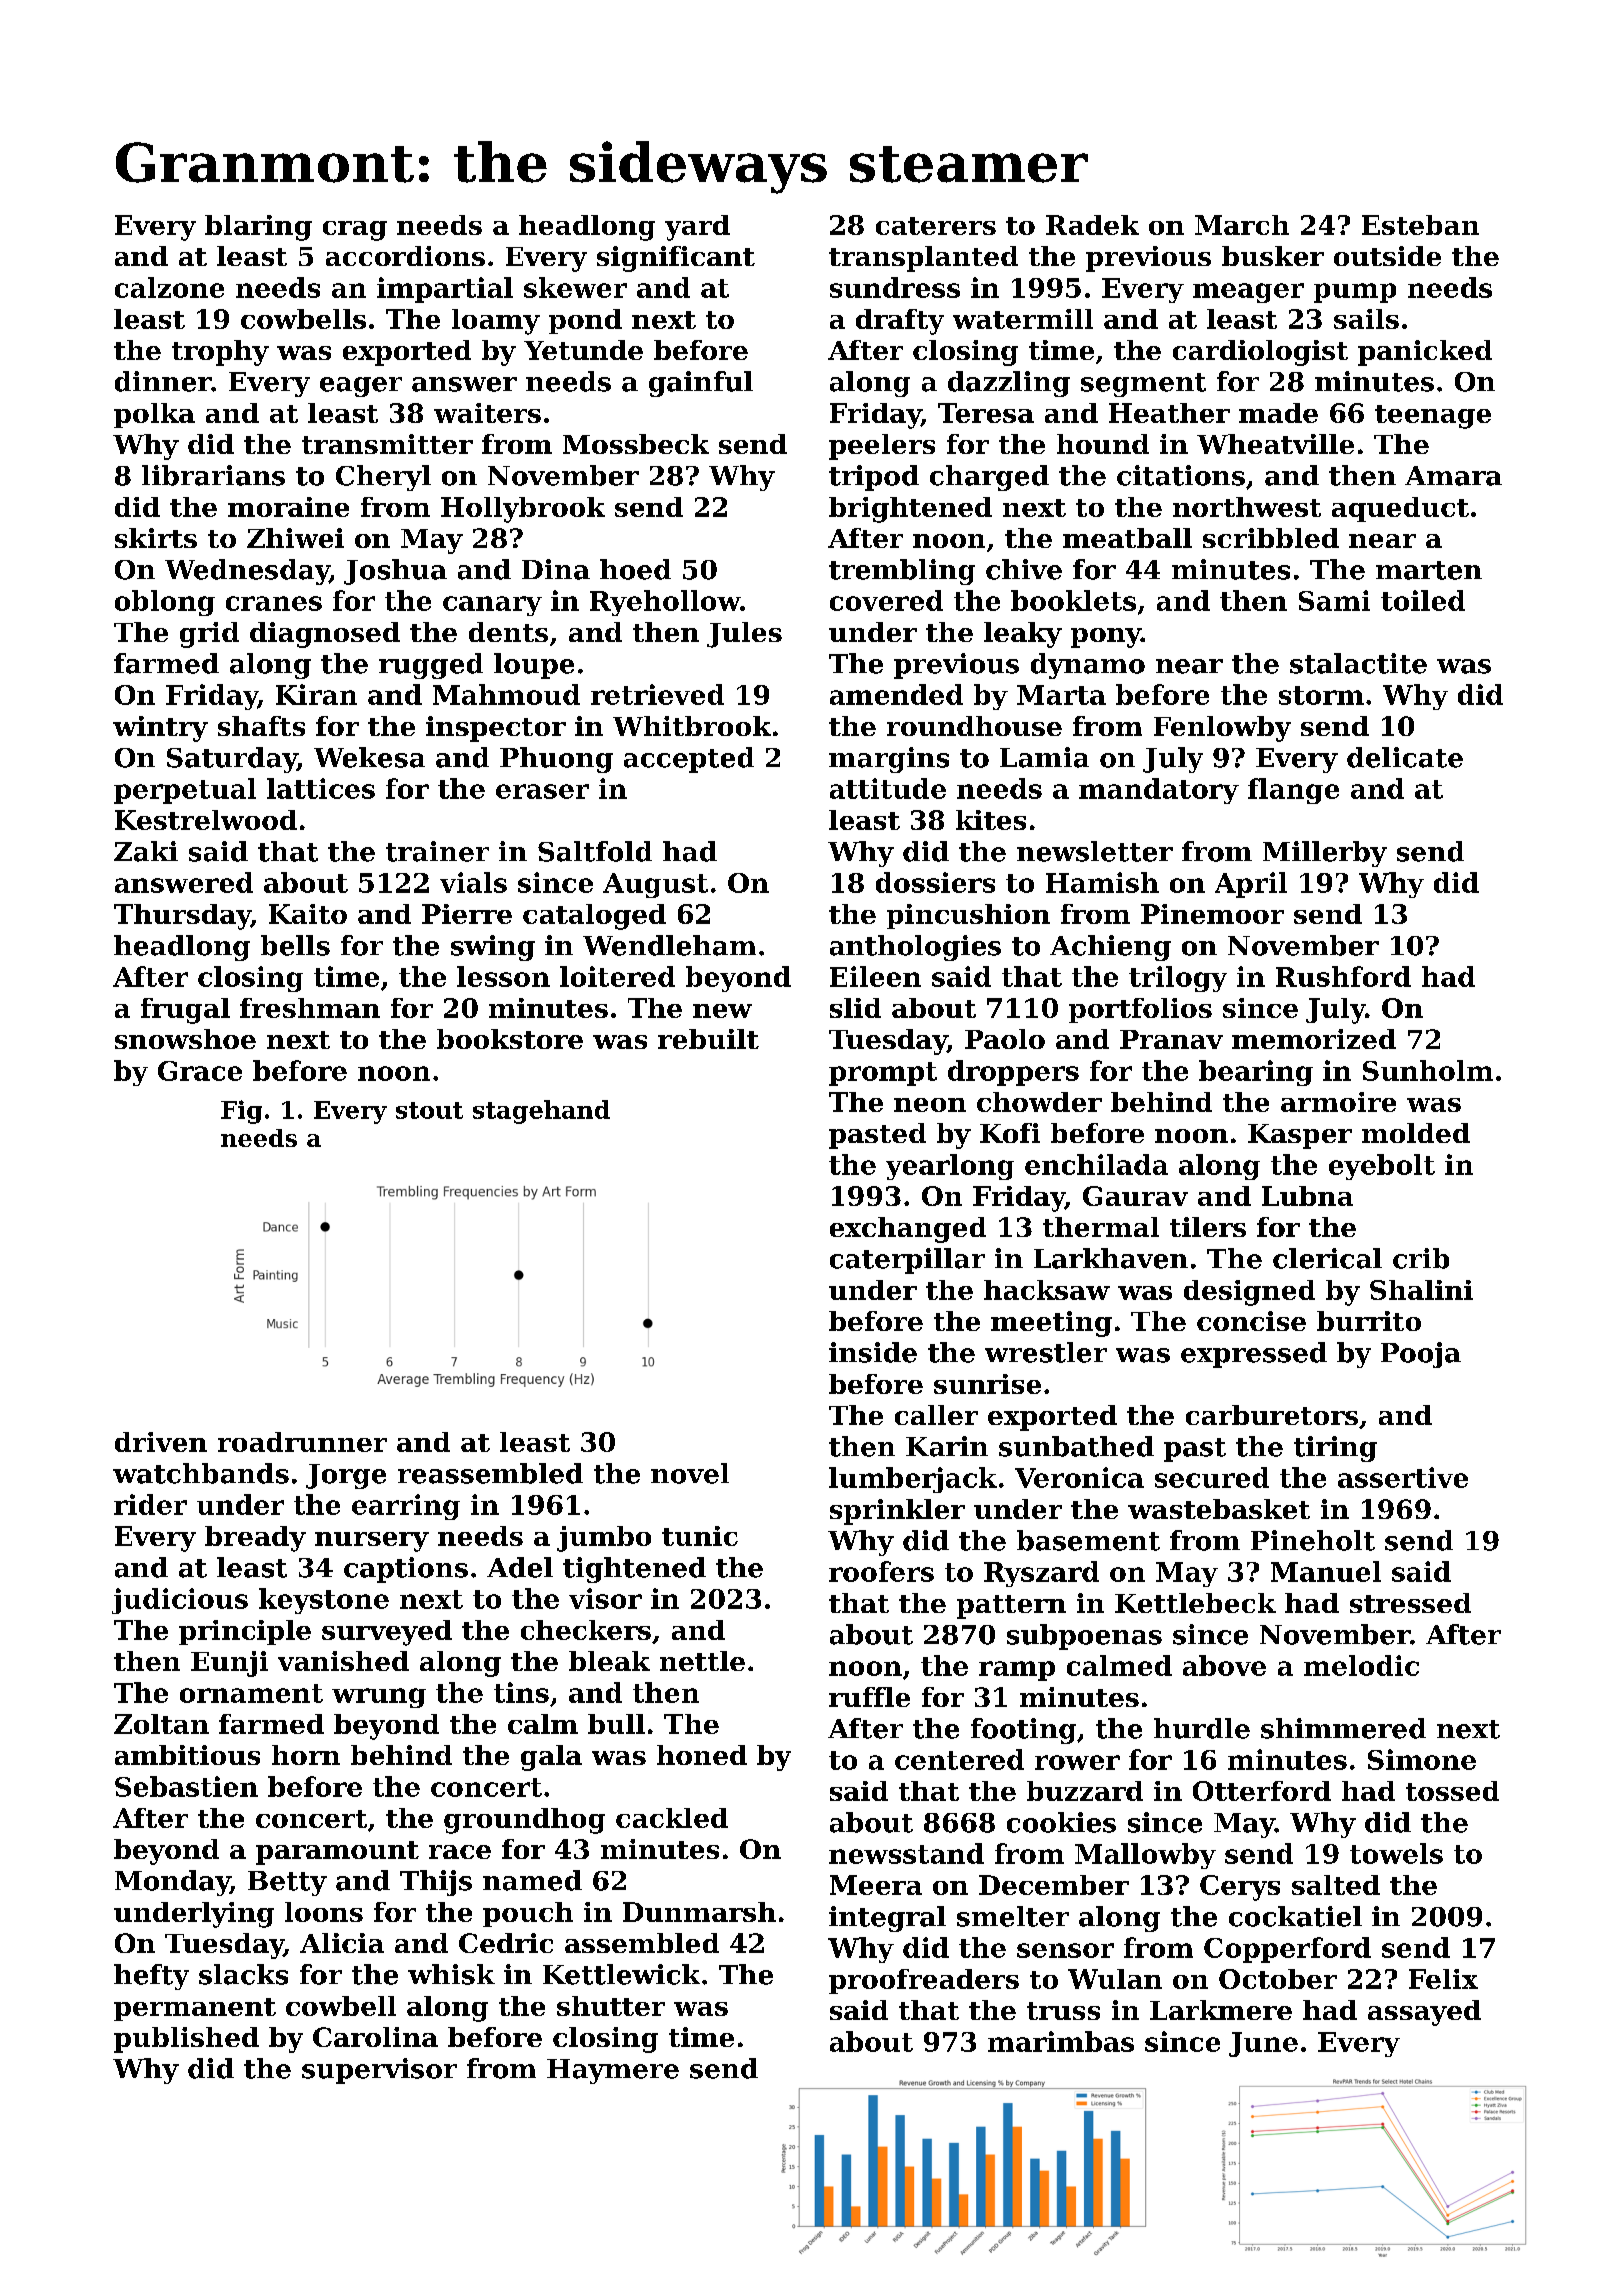  Describe the element at coordinates (873, 1352) in the screenshot. I see `inside` at that location.
